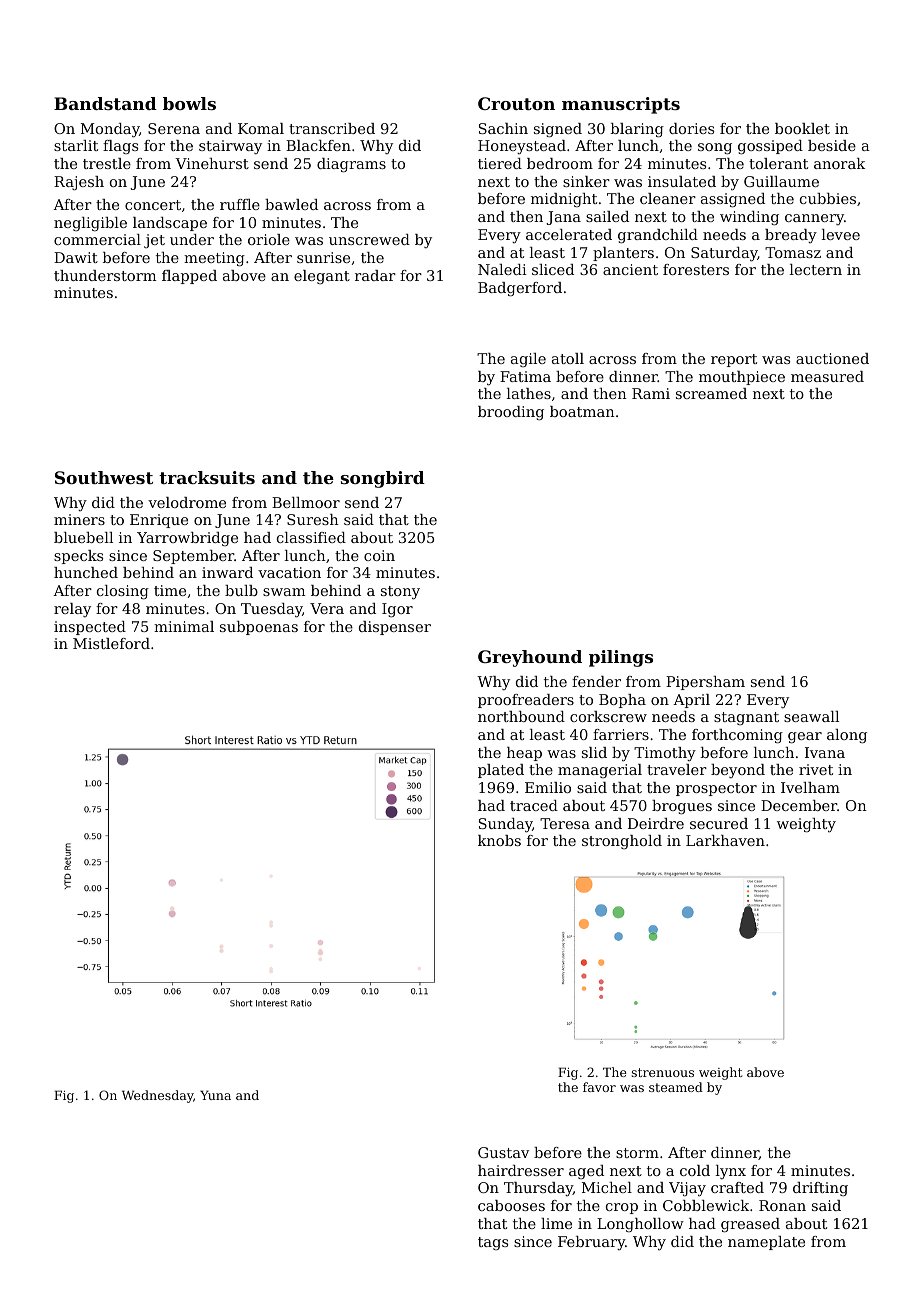 This screenshot has height=1308, width=924. I want to click on transcribed, so click(332, 128).
